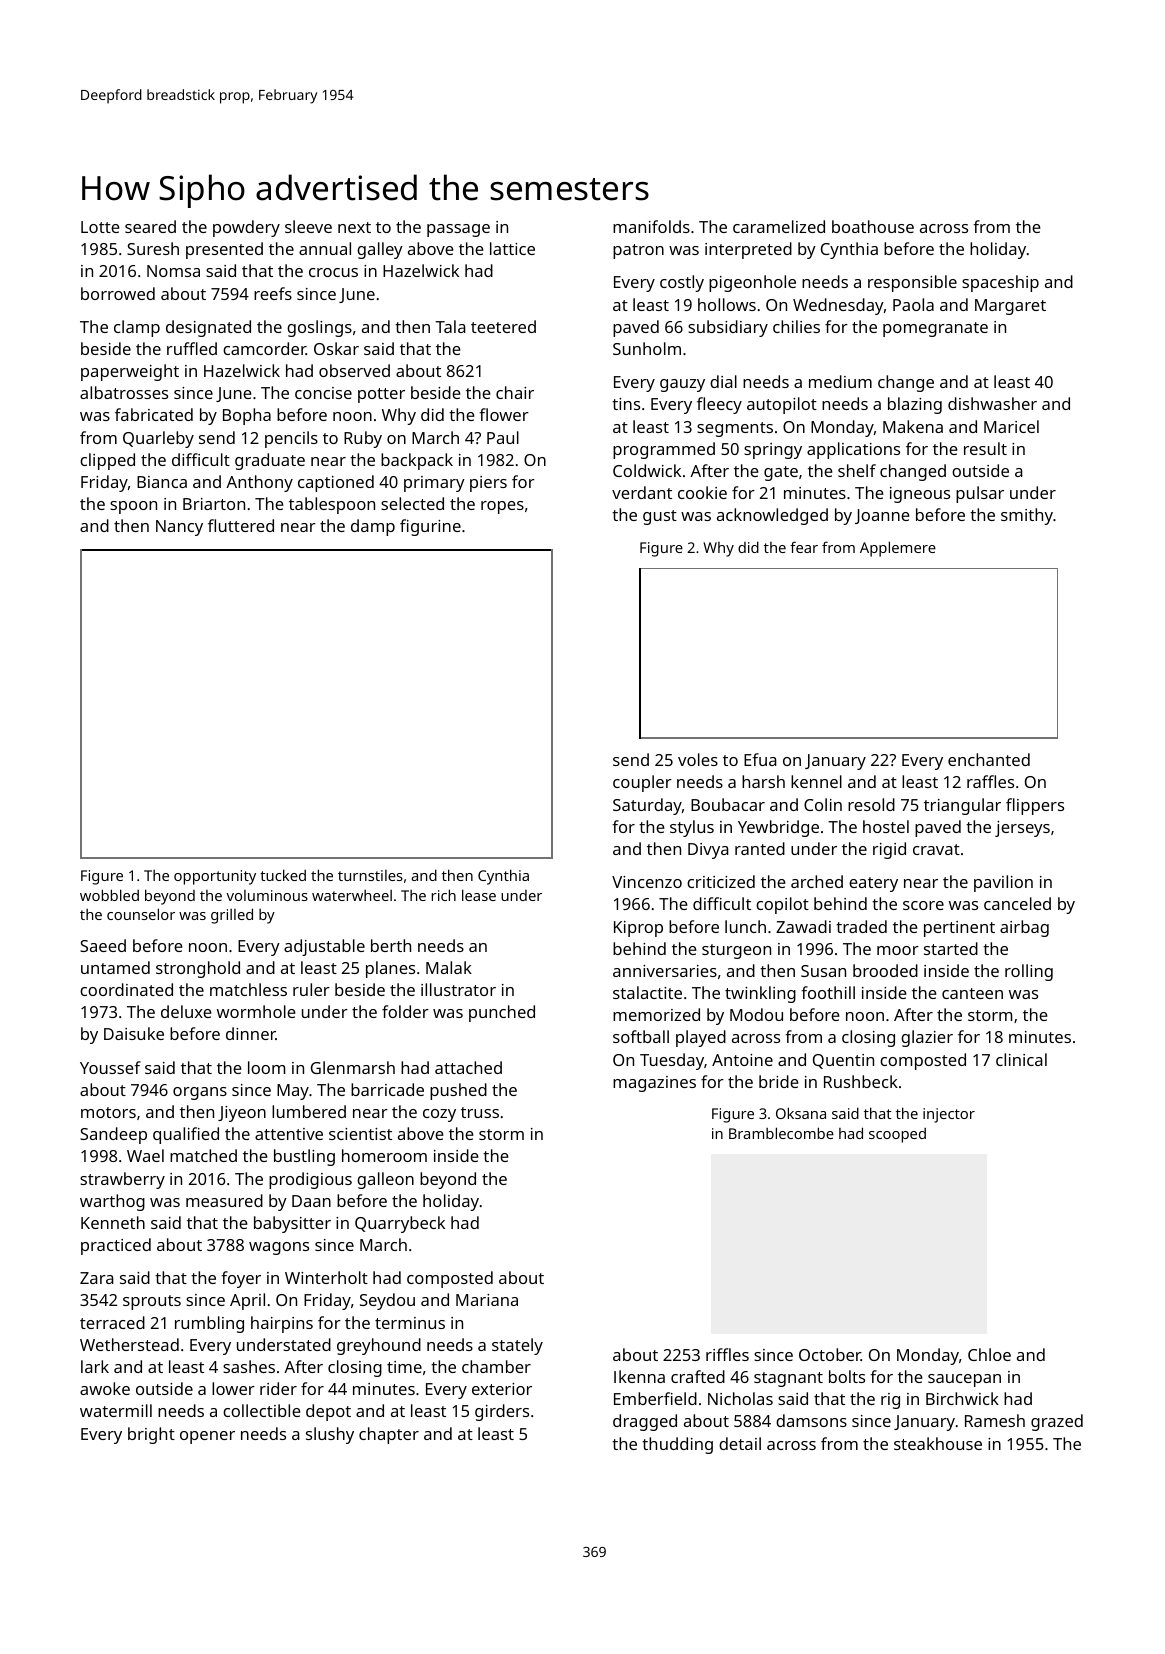 Image resolution: width=1165 pixels, height=1654 pixels. What do you see at coordinates (458, 230) in the screenshot?
I see `passage` at bounding box center [458, 230].
